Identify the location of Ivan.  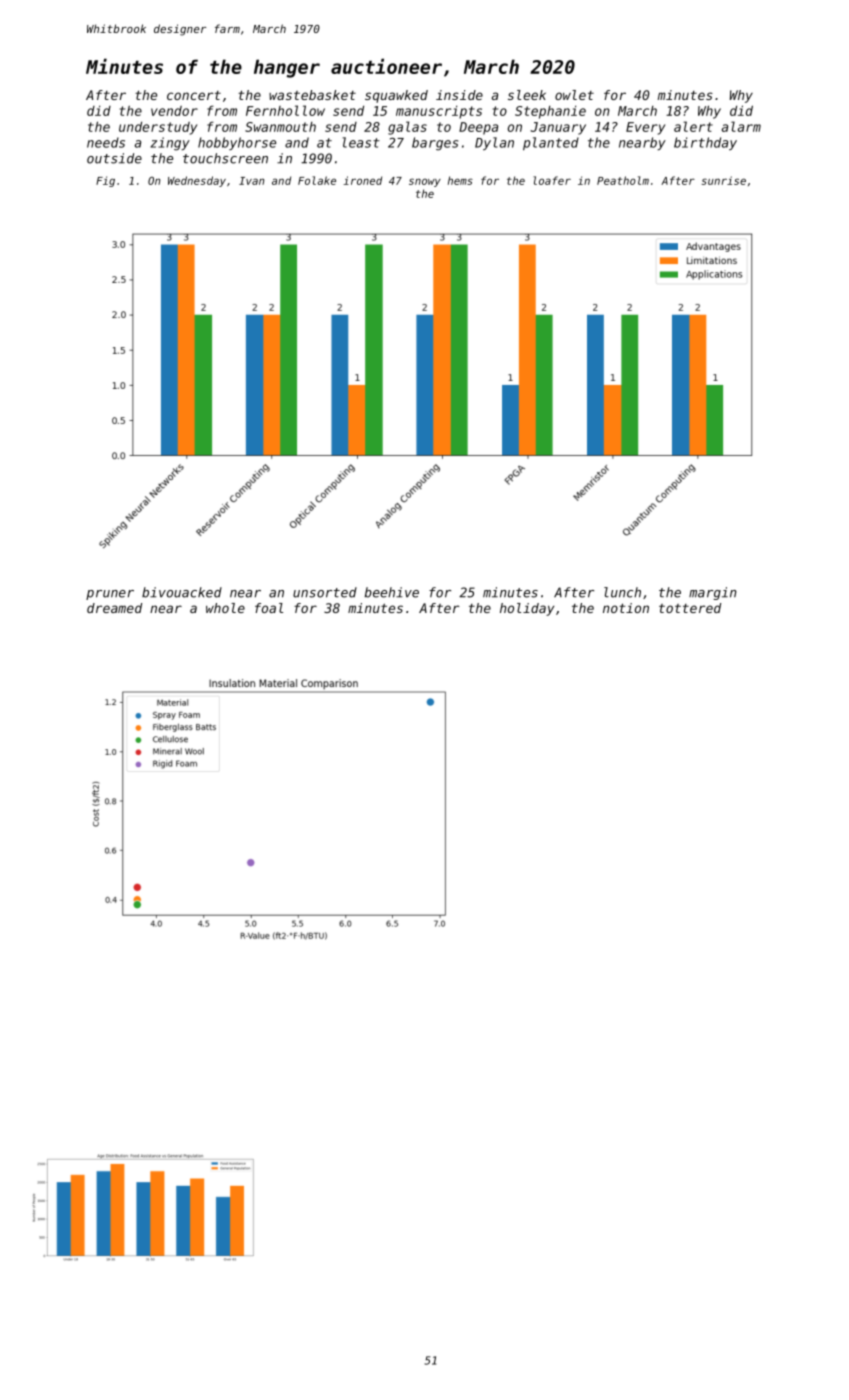
(251, 181).
